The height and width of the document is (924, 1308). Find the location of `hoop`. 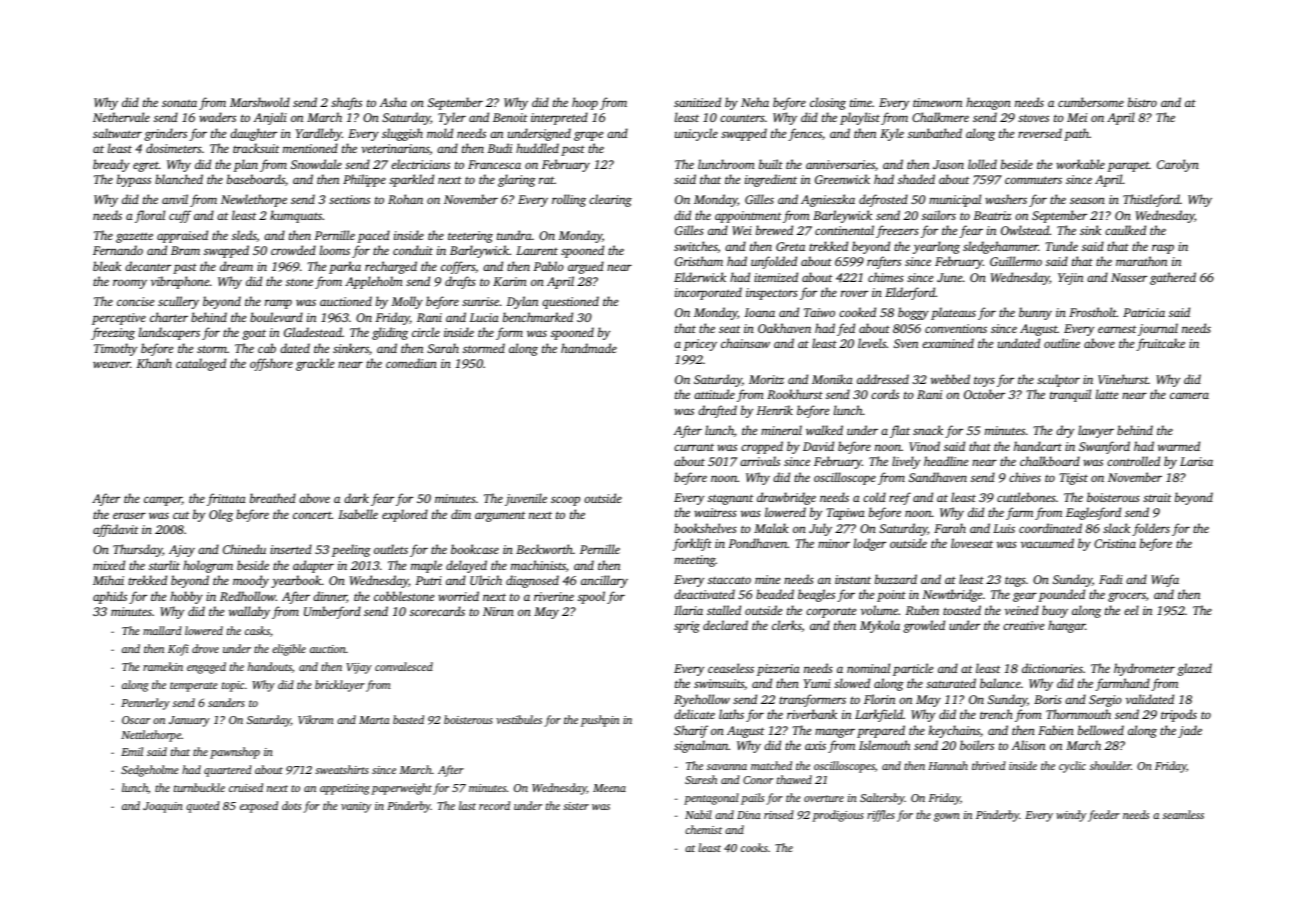

hoop is located at coordinates (585, 103).
